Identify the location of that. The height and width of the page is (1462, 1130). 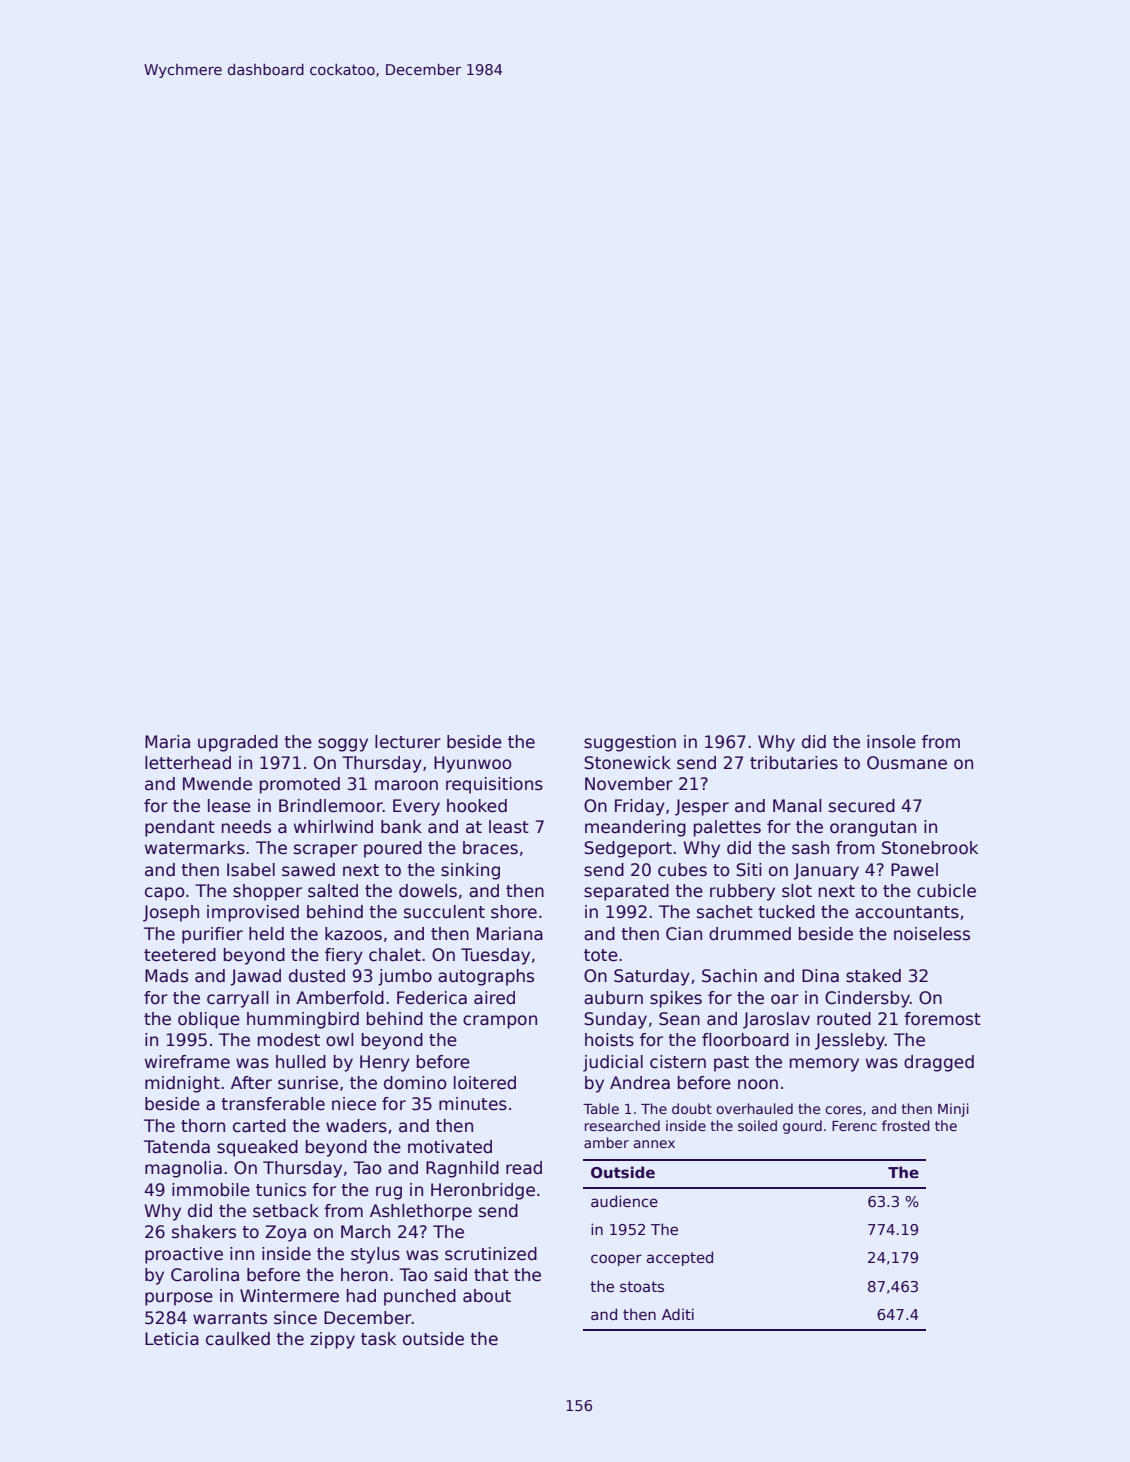
(491, 1275).
